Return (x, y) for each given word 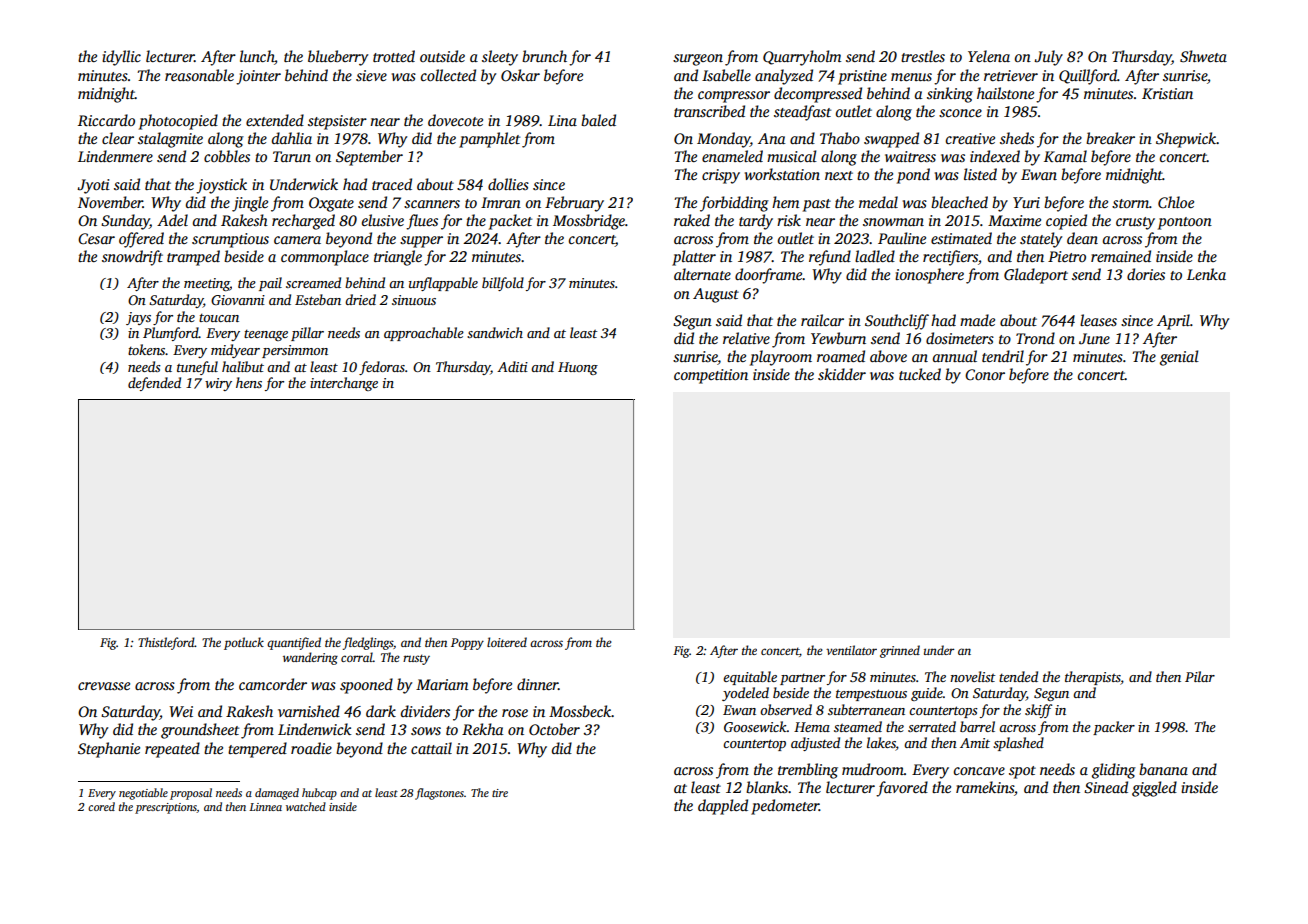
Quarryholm (802, 58)
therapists (1093, 678)
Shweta (1203, 56)
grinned (900, 651)
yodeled (745, 694)
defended (154, 384)
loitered (507, 642)
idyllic (121, 58)
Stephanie (109, 750)
